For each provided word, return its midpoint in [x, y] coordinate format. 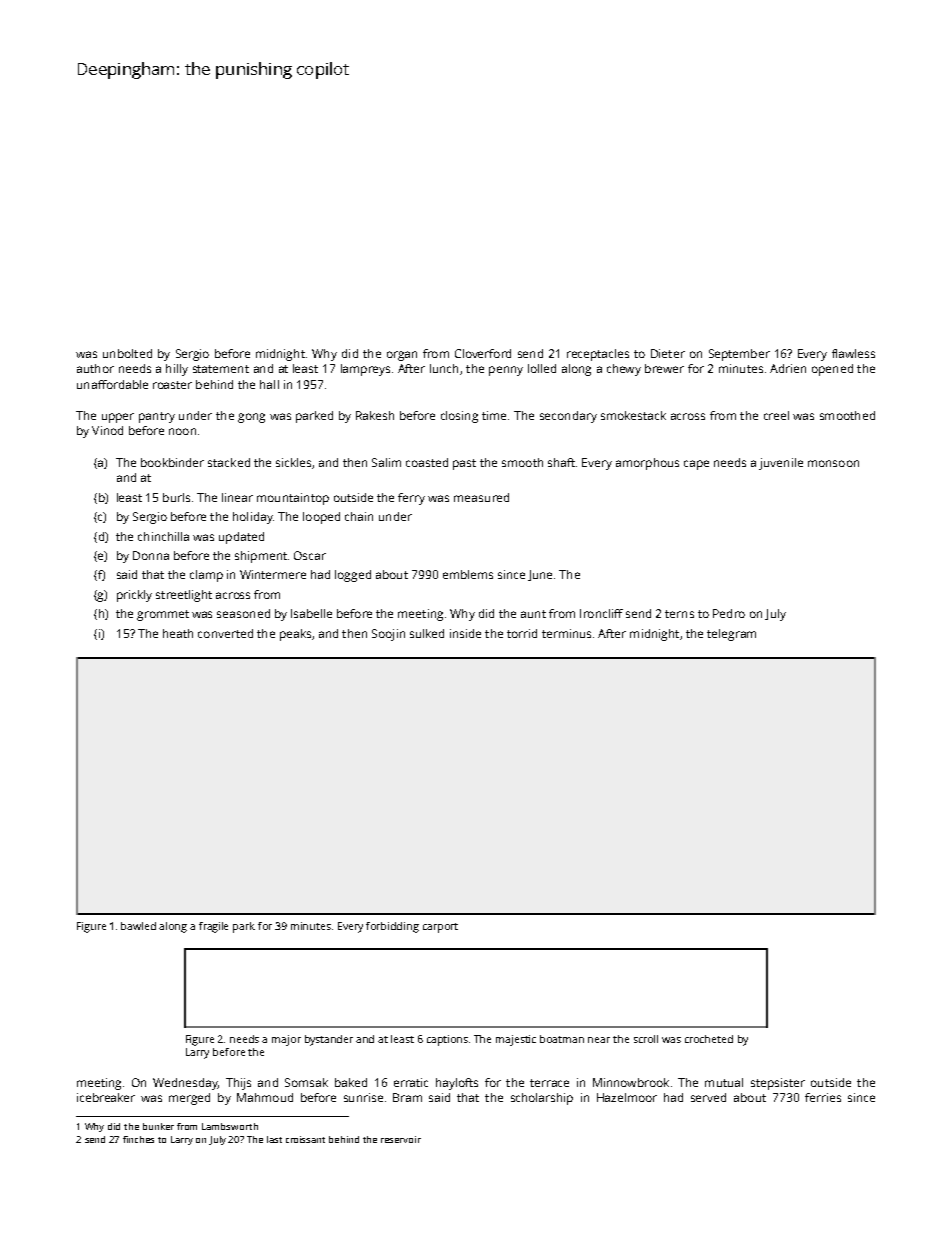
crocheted [709, 1039]
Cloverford [483, 353]
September [739, 355]
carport [440, 928]
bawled [138, 926]
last [274, 1139]
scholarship [542, 1099]
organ [402, 356]
